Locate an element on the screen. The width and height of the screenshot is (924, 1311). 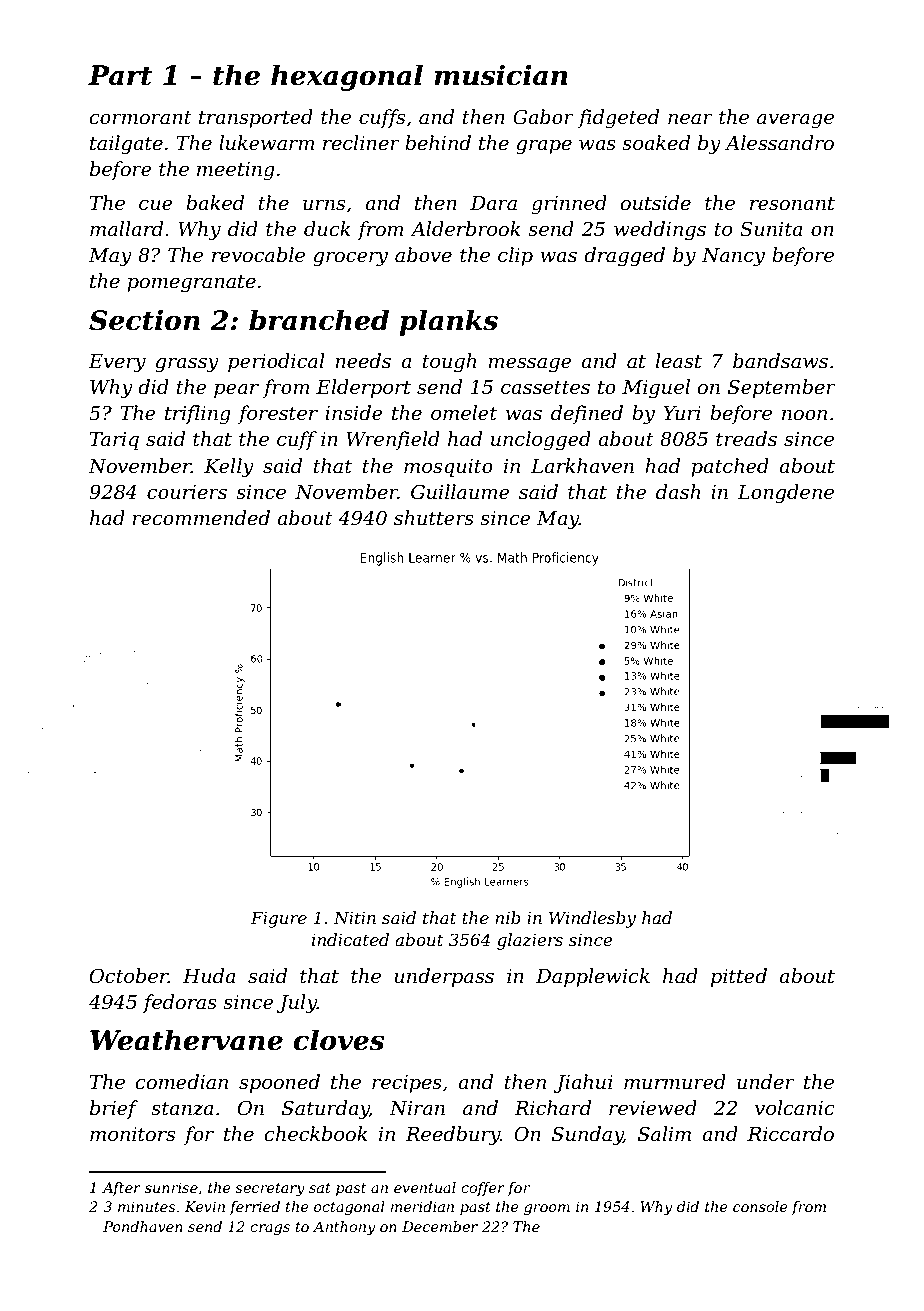
minutes is located at coordinates (146, 1206).
